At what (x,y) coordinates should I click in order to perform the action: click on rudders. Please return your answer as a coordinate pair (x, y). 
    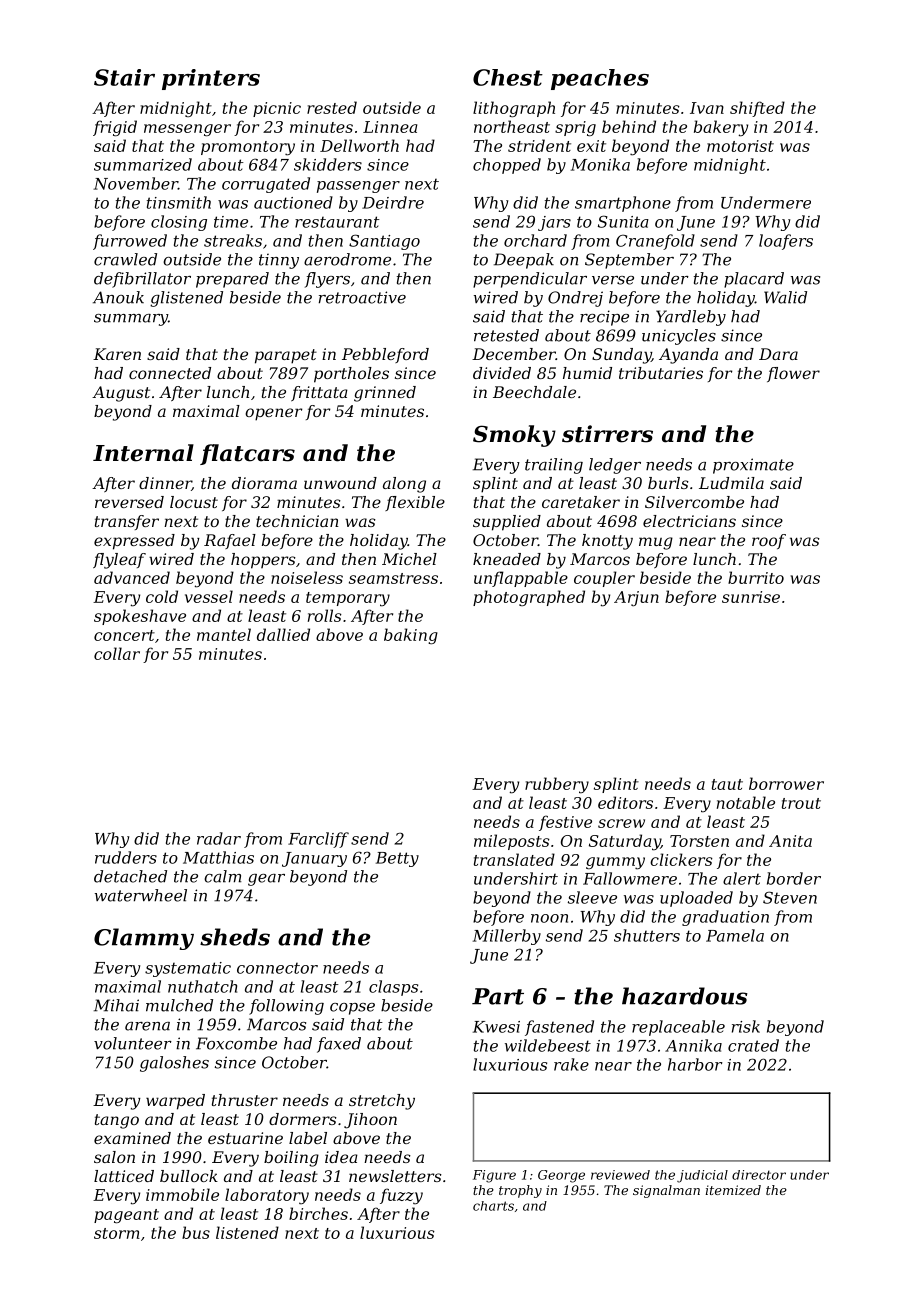
    Looking at the image, I should click on (126, 857).
